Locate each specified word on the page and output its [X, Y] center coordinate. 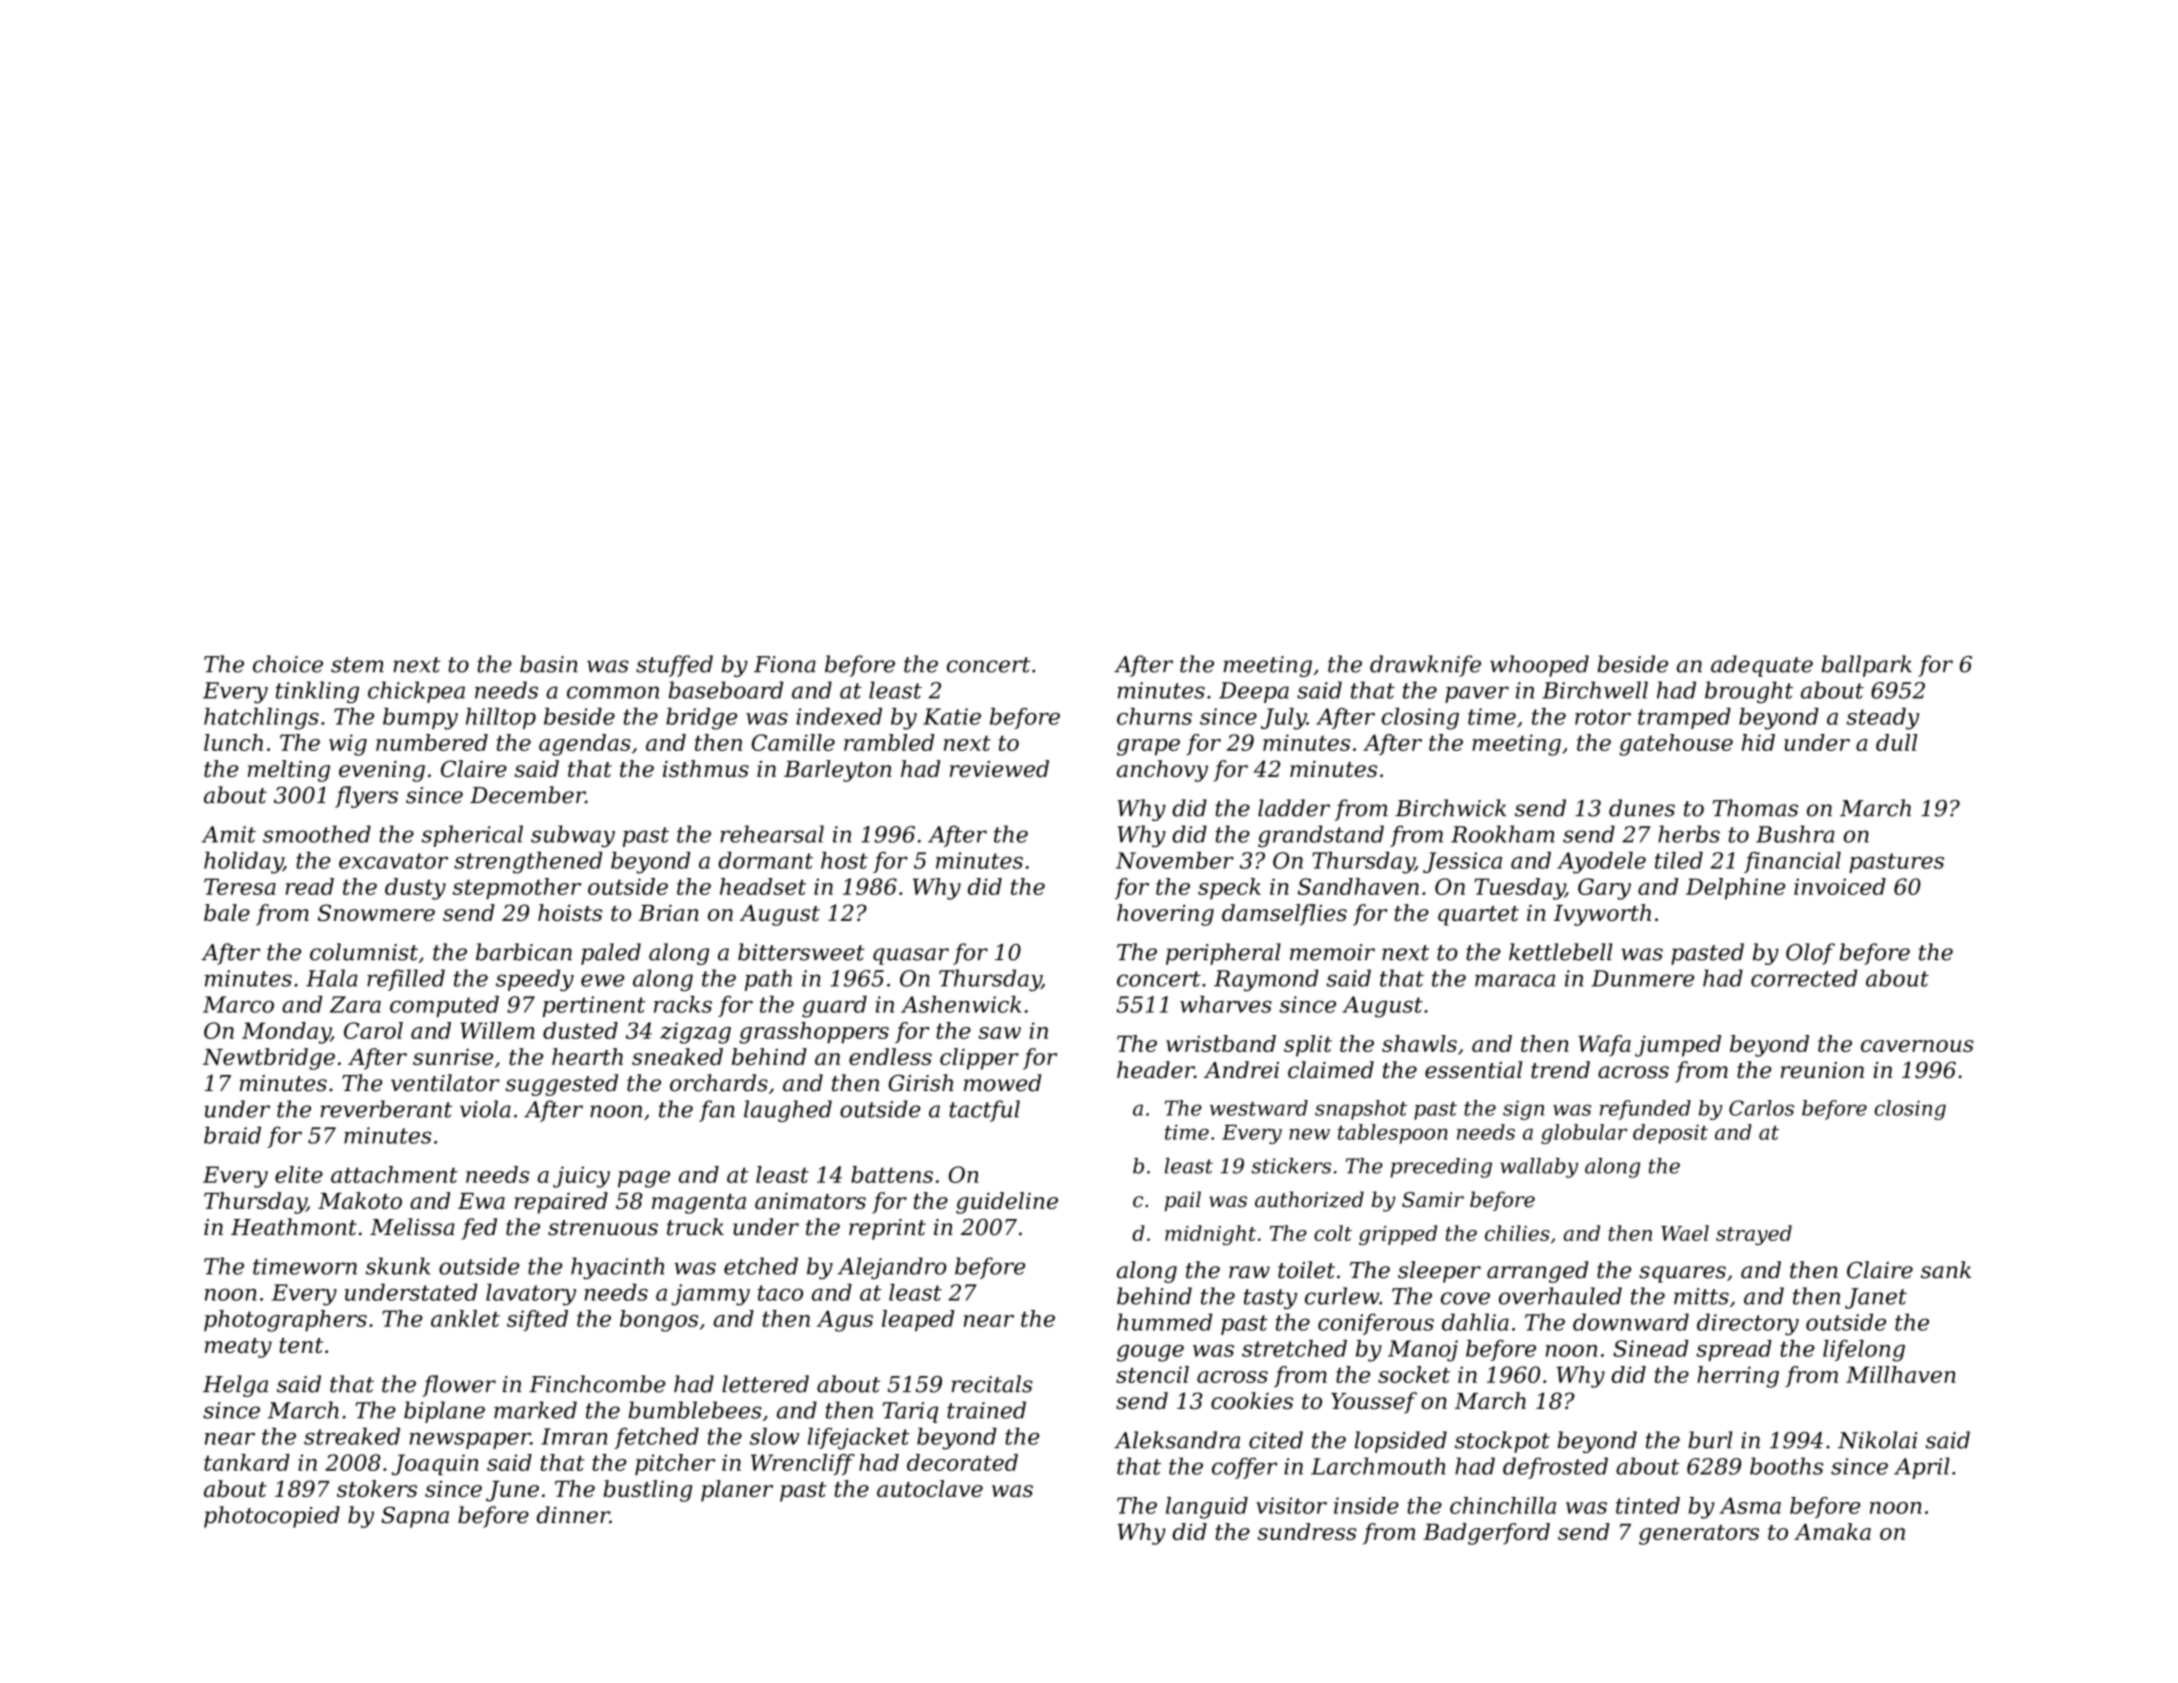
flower [459, 1386]
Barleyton [837, 771]
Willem [497, 1030]
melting [289, 771]
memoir [1332, 952]
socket [1414, 1374]
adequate [1762, 666]
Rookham [1503, 834]
